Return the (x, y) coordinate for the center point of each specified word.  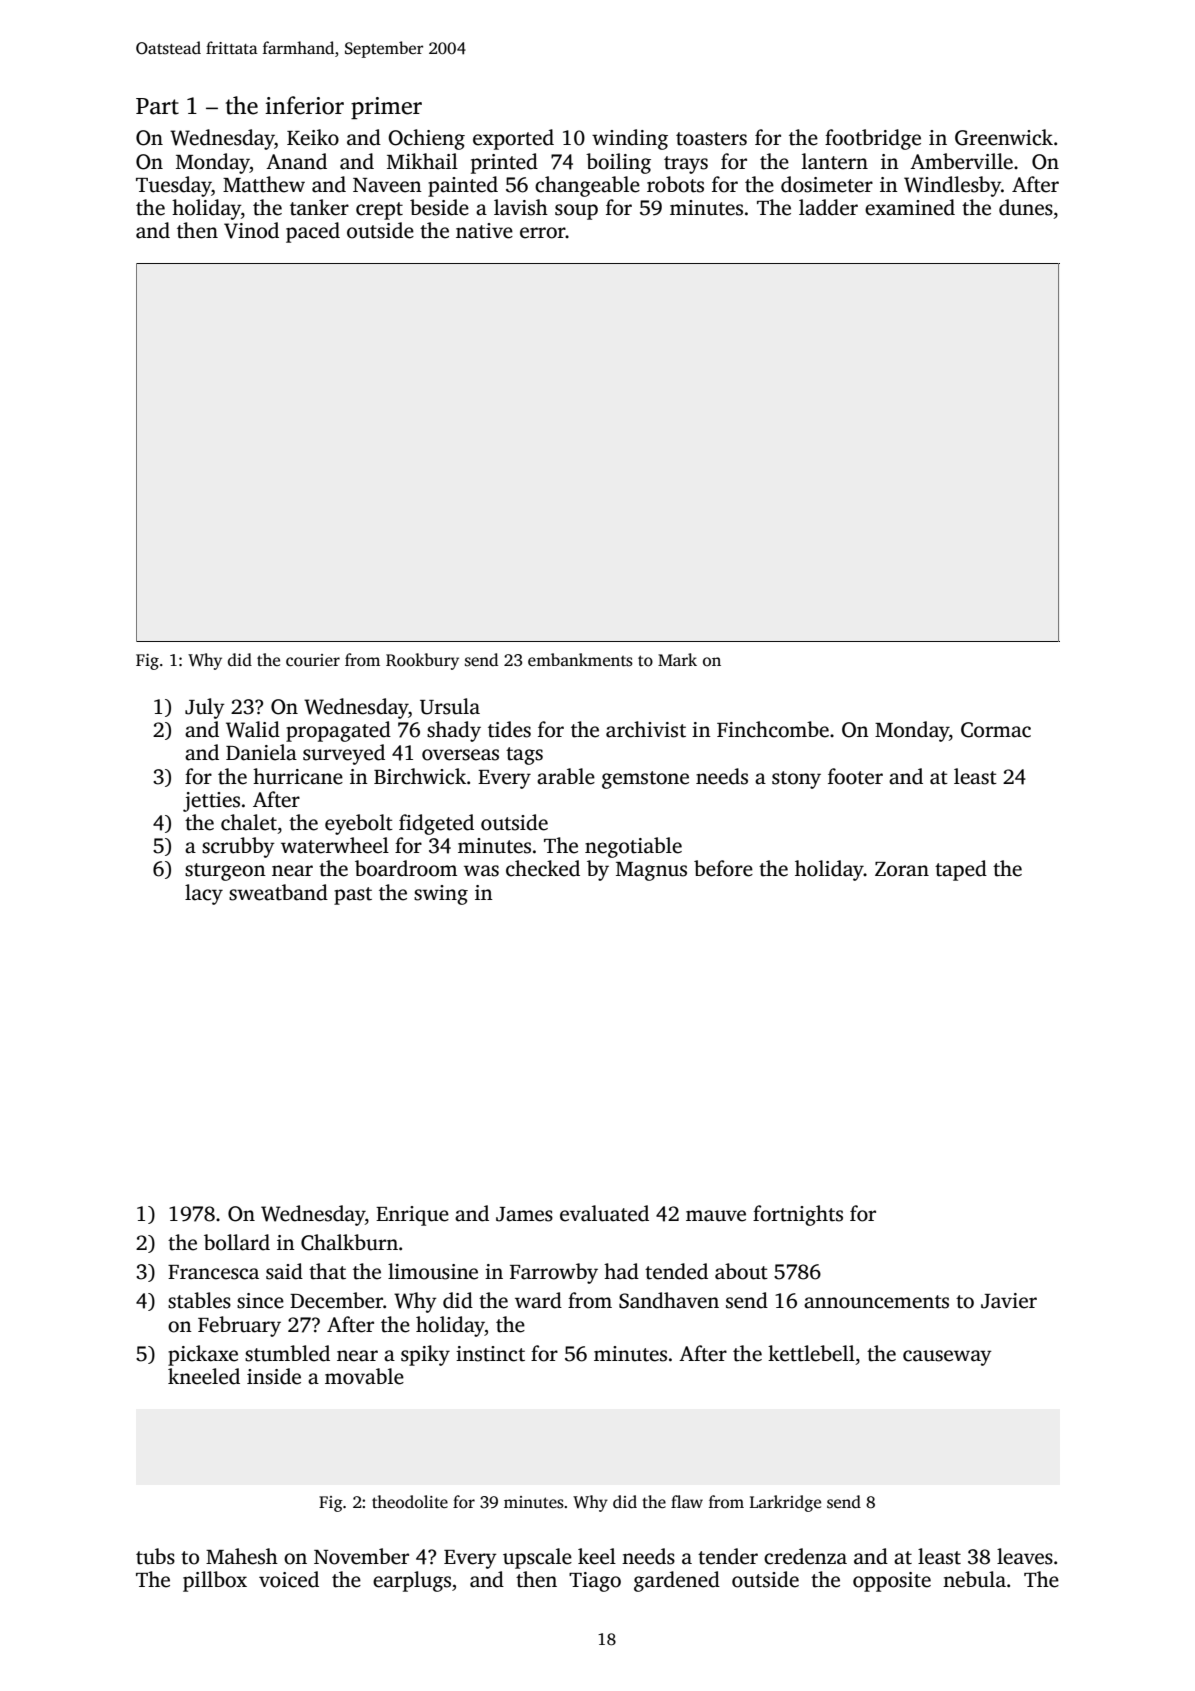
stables (199, 1300)
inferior (304, 105)
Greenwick (1004, 137)
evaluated (604, 1213)
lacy (204, 894)
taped (961, 870)
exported (513, 139)
